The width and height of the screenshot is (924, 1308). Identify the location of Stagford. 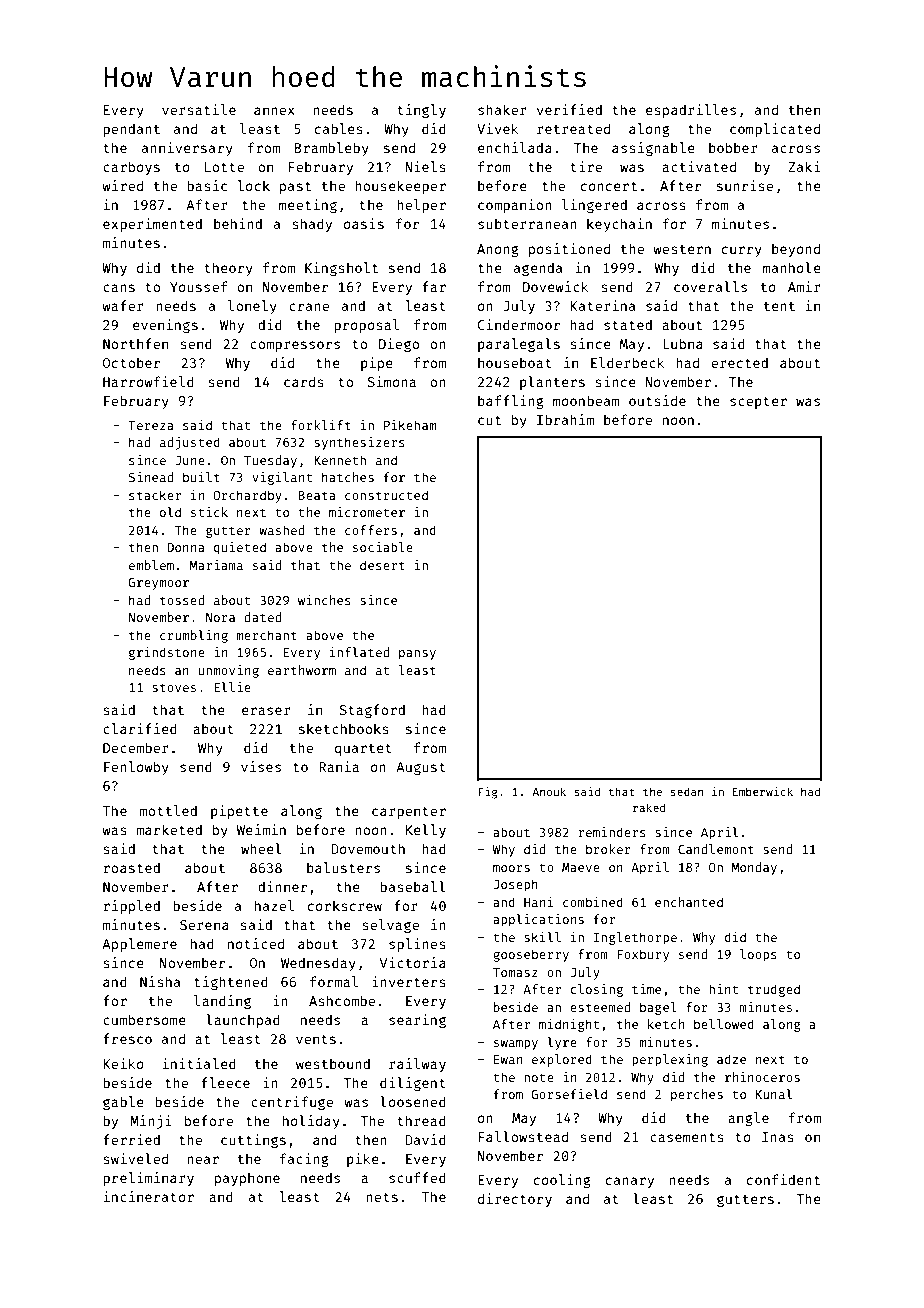
(372, 711).
